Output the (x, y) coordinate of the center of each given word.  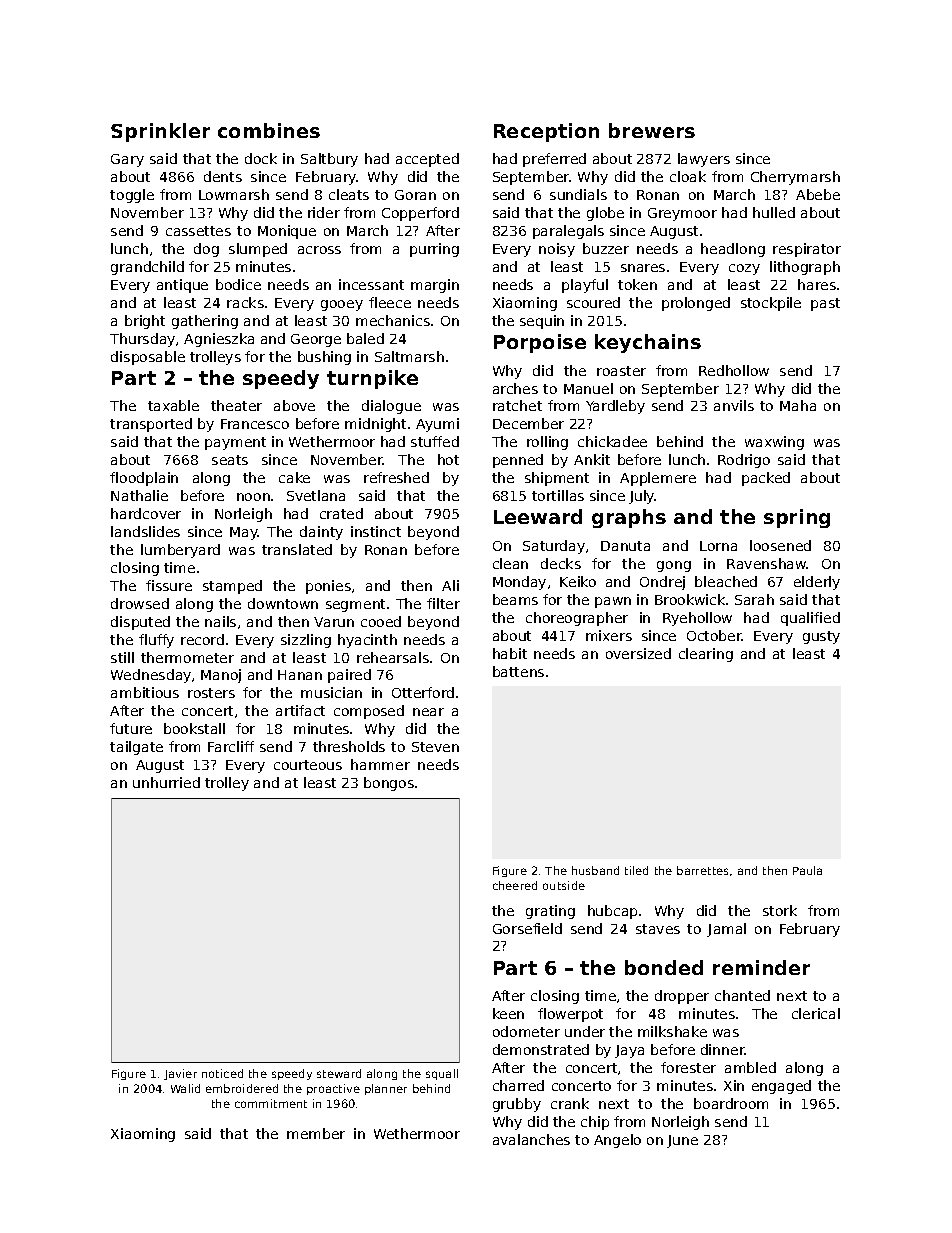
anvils (734, 405)
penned (518, 461)
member (316, 1133)
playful (585, 286)
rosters (211, 693)
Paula (807, 870)
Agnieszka (219, 340)
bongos (389, 784)
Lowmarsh (234, 194)
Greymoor (682, 214)
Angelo (617, 1141)
